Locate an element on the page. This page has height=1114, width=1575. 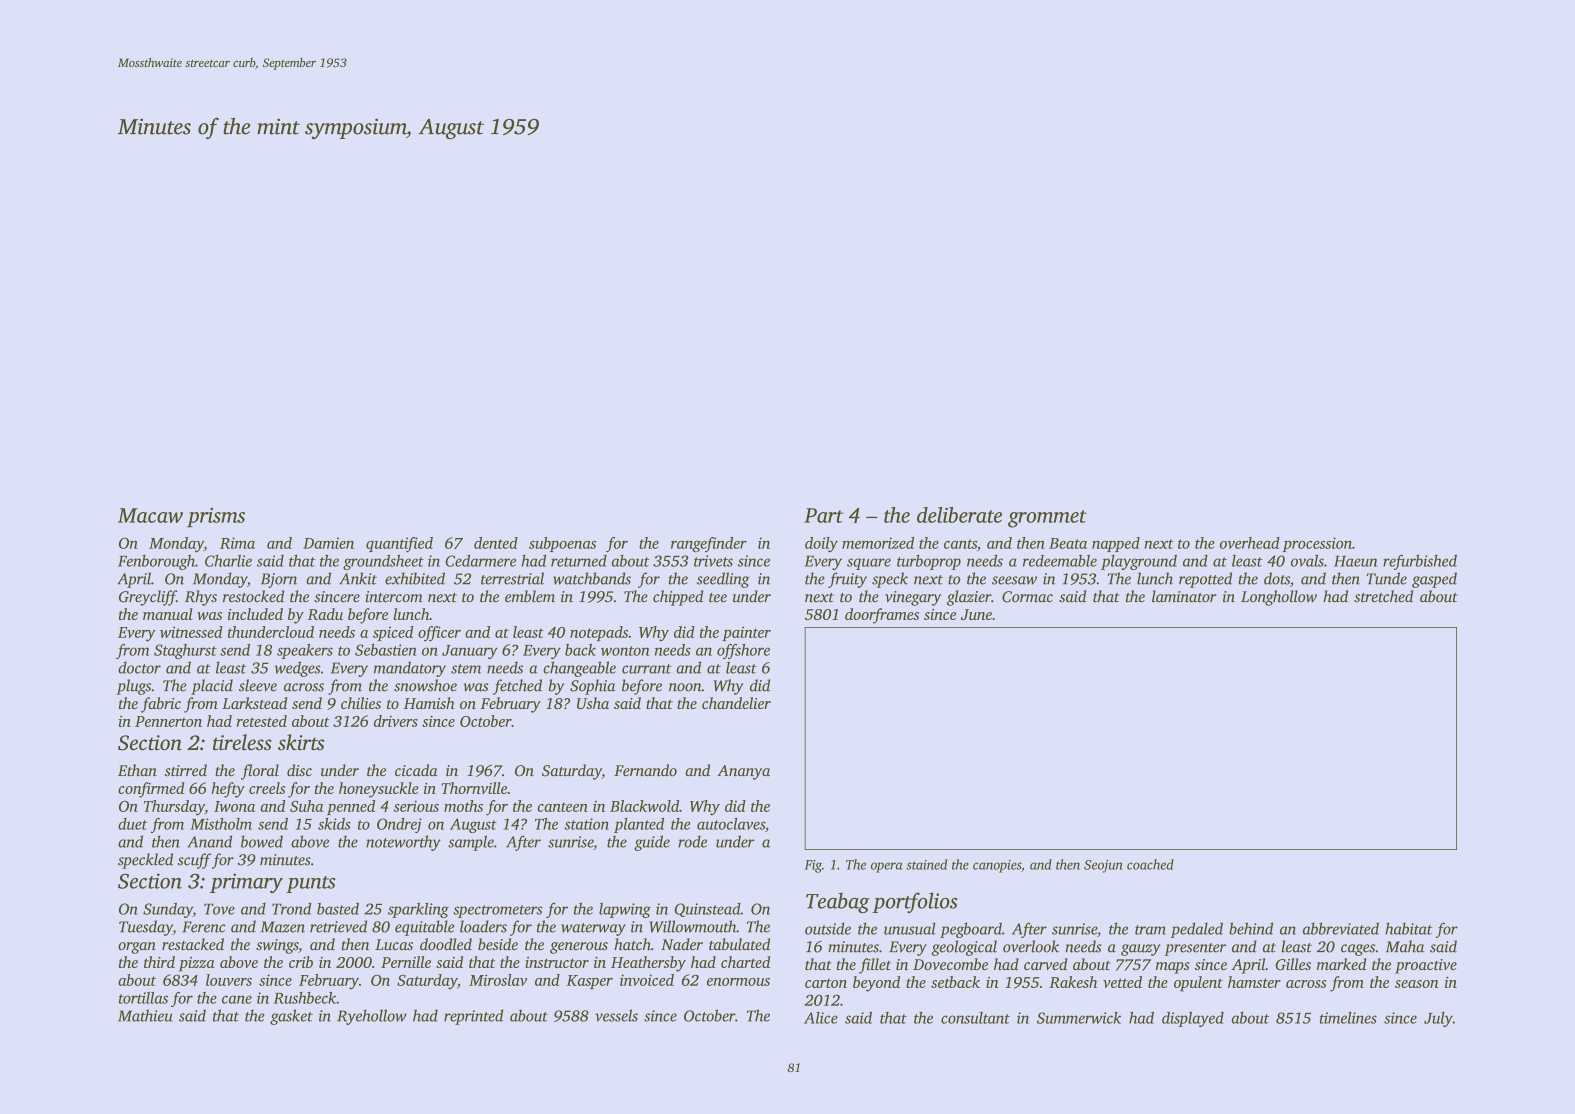
Alice is located at coordinates (821, 1018).
